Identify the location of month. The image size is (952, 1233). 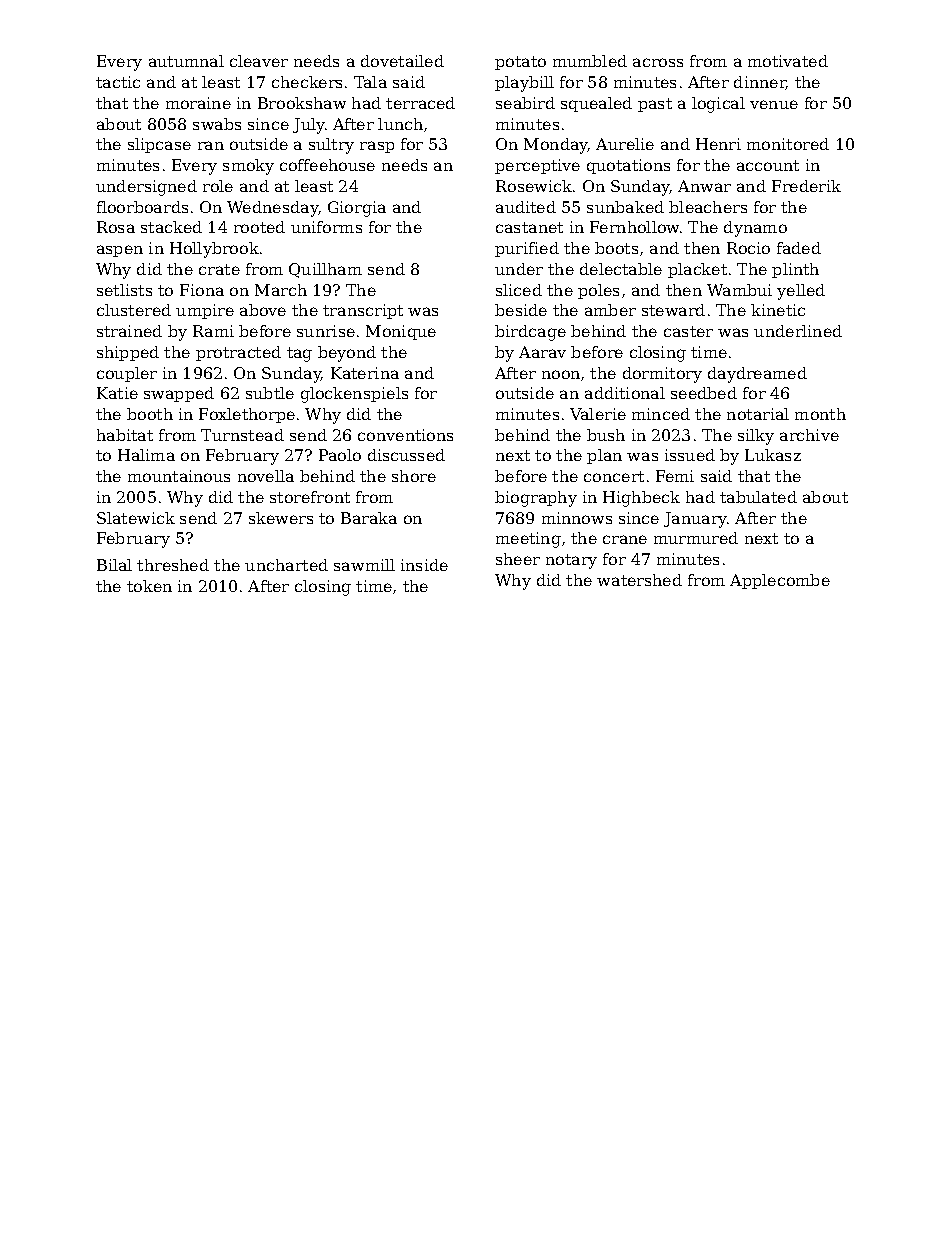
(820, 414).
